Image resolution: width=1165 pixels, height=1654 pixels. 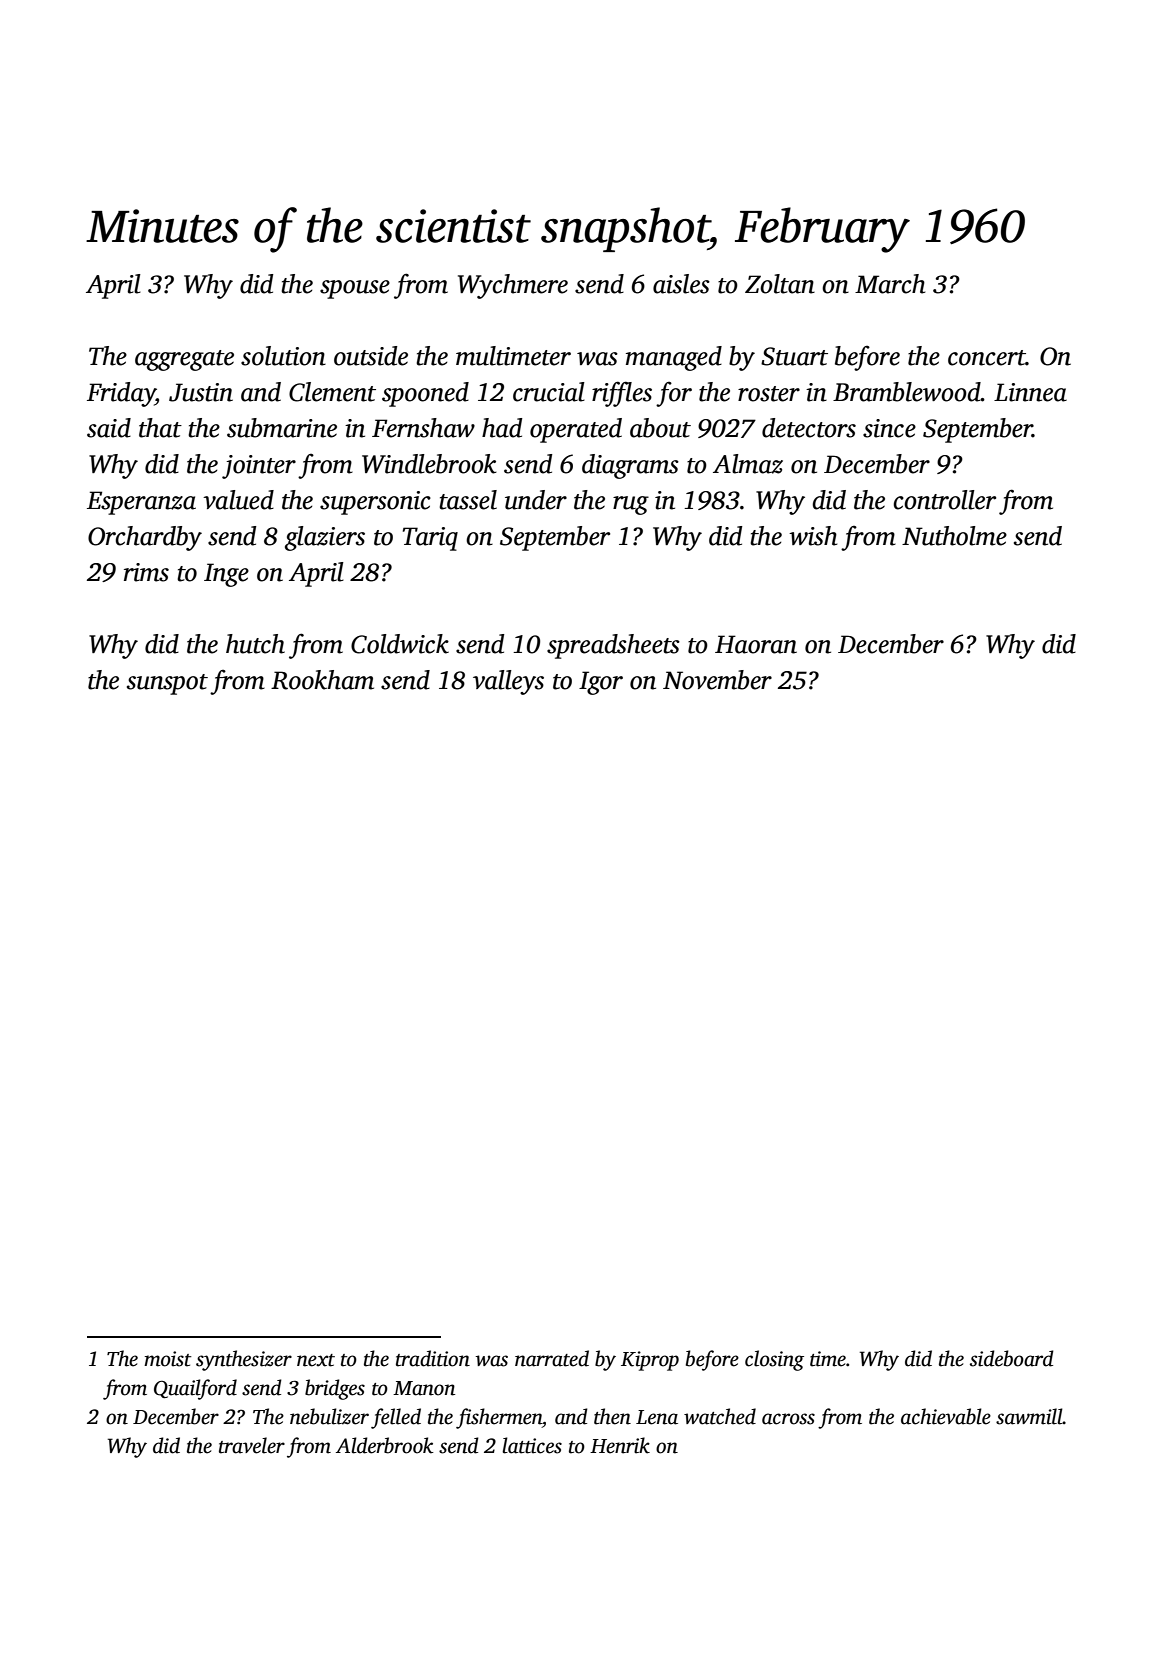 What do you see at coordinates (774, 1360) in the page?
I see `closing` at bounding box center [774, 1360].
